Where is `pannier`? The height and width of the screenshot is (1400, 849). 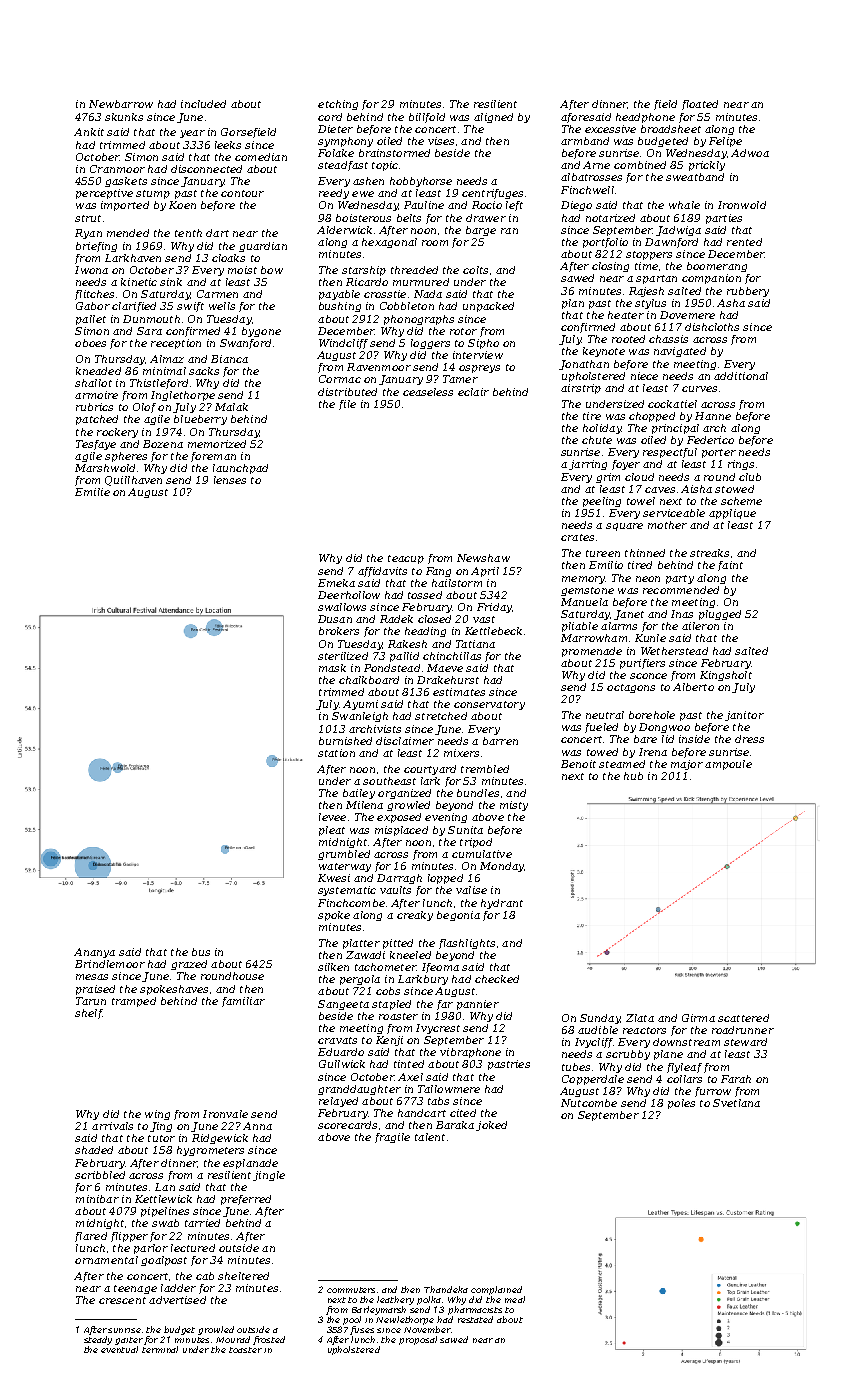 pannier is located at coordinates (478, 1005).
